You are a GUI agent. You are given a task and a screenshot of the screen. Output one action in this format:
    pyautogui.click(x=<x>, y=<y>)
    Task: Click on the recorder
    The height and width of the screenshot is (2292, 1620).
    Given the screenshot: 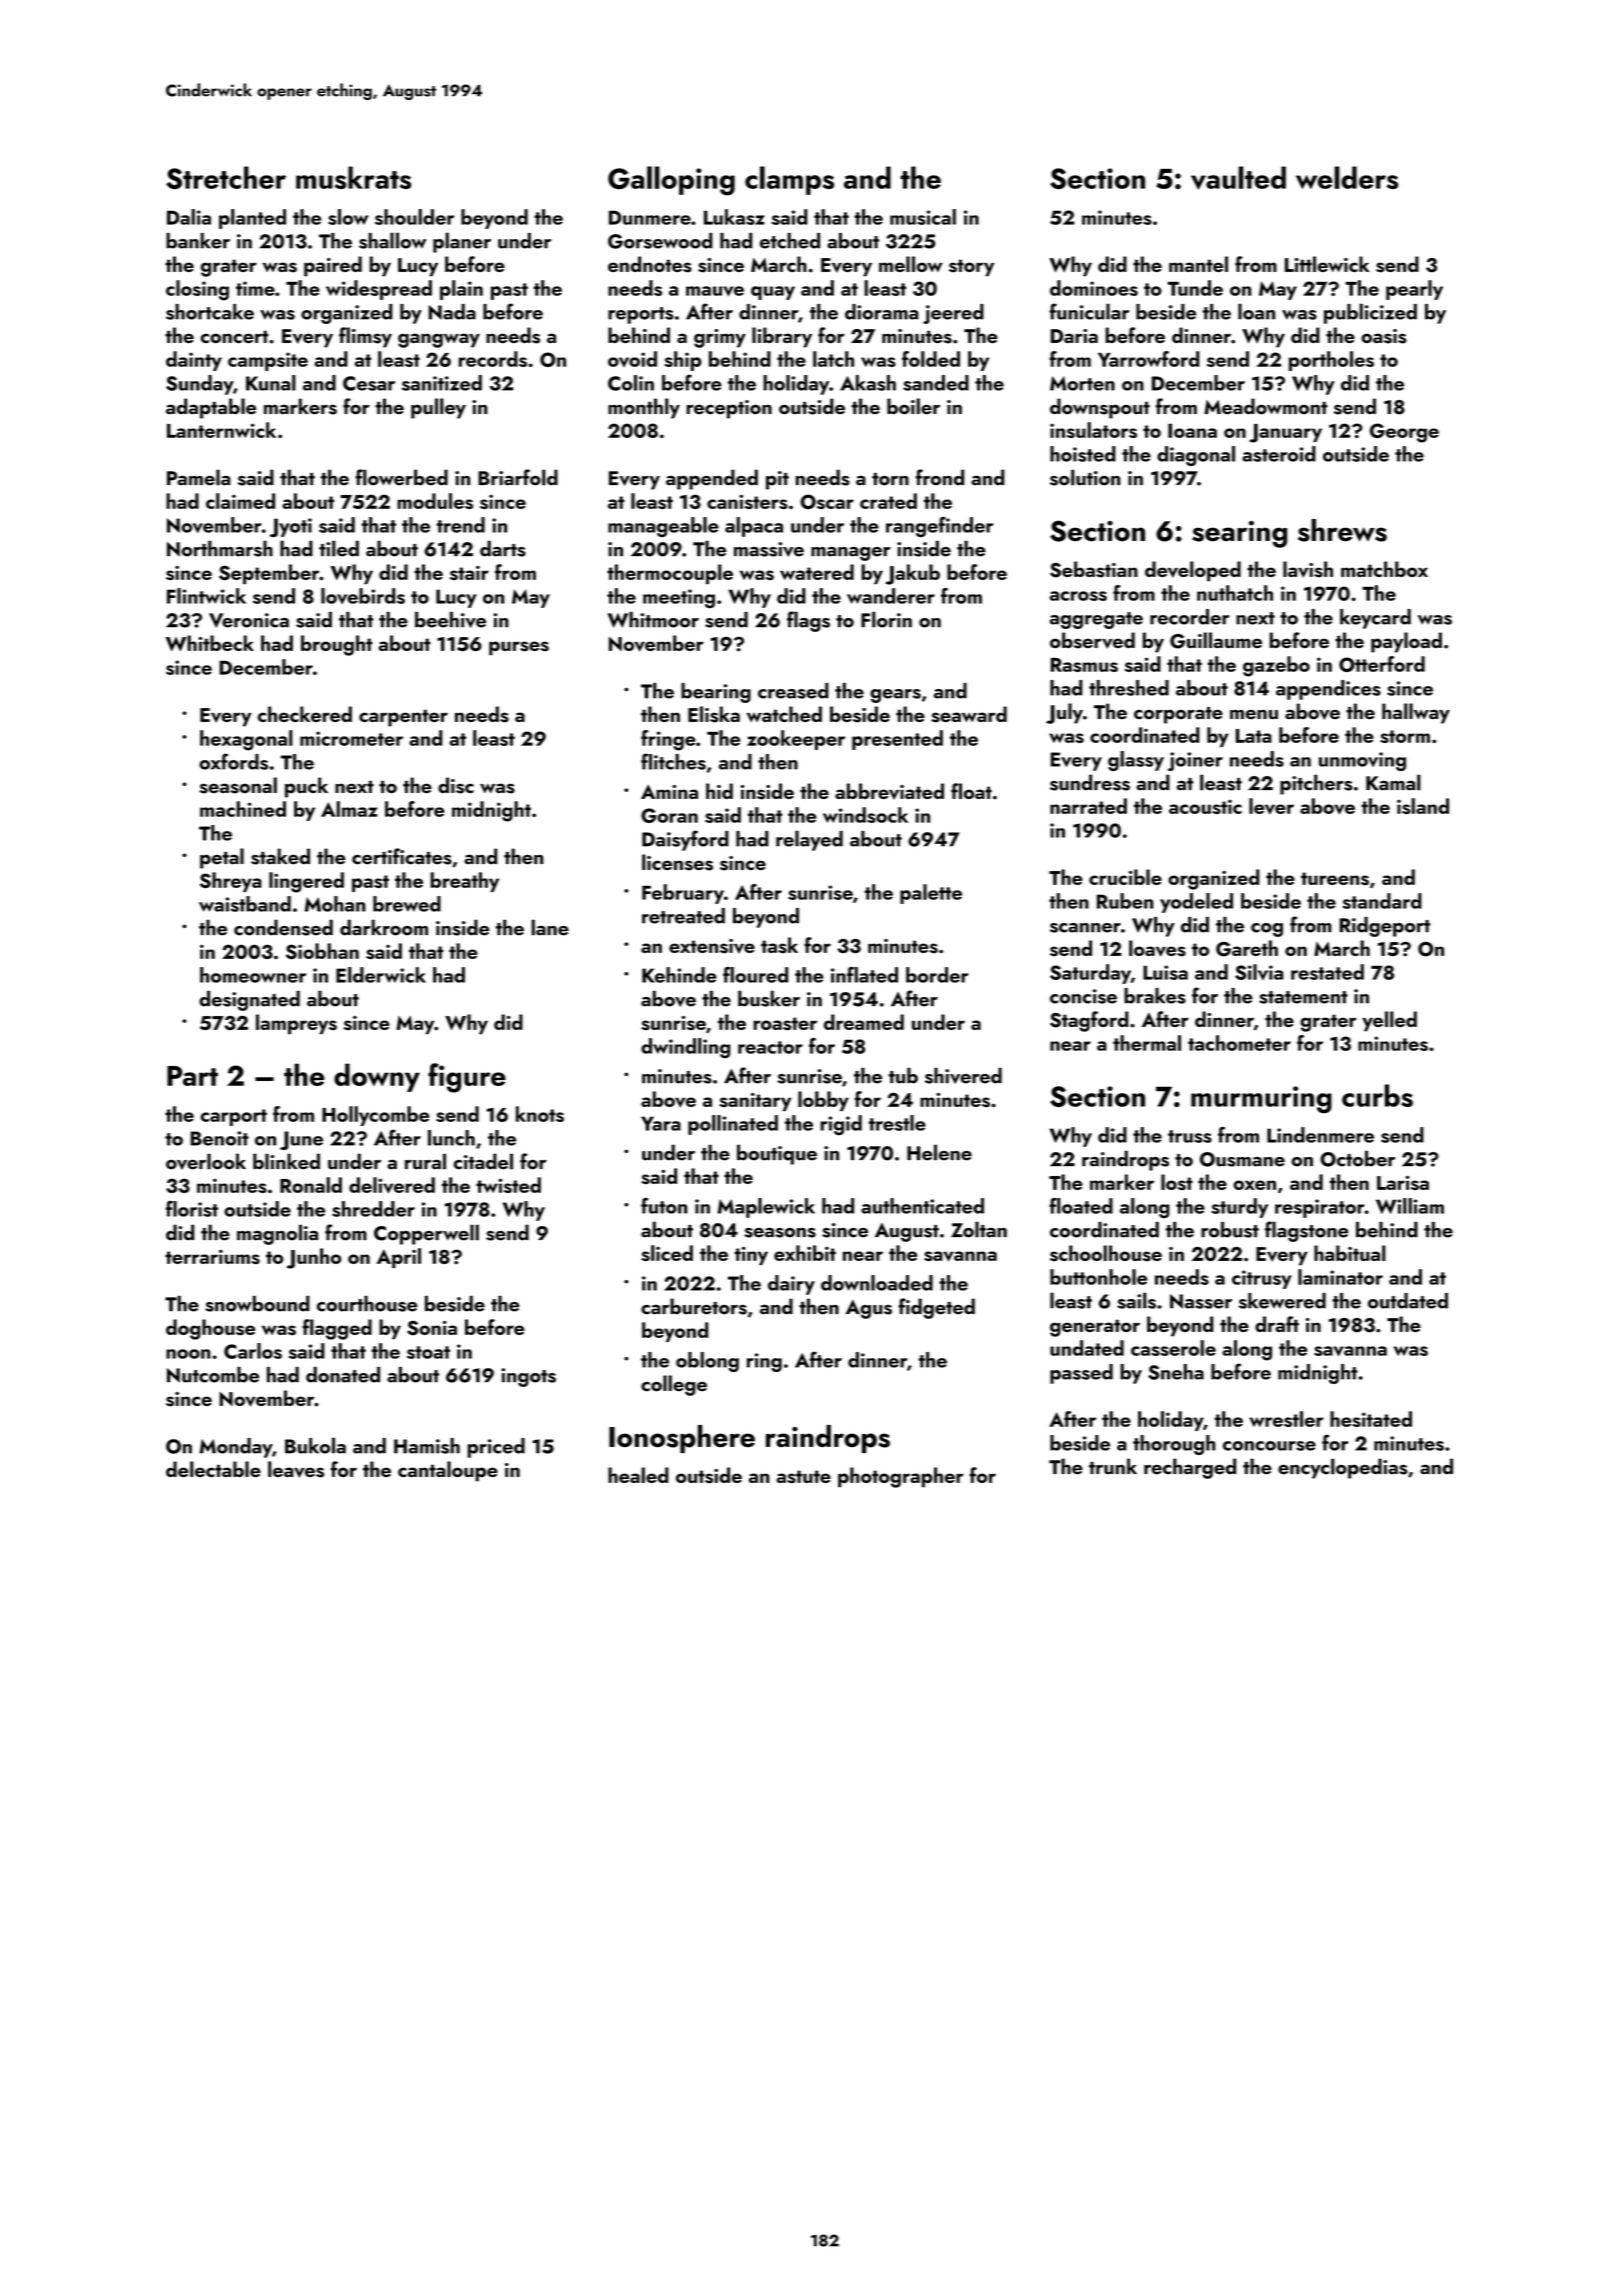 What is the action you would take?
    pyautogui.click(x=1189, y=617)
